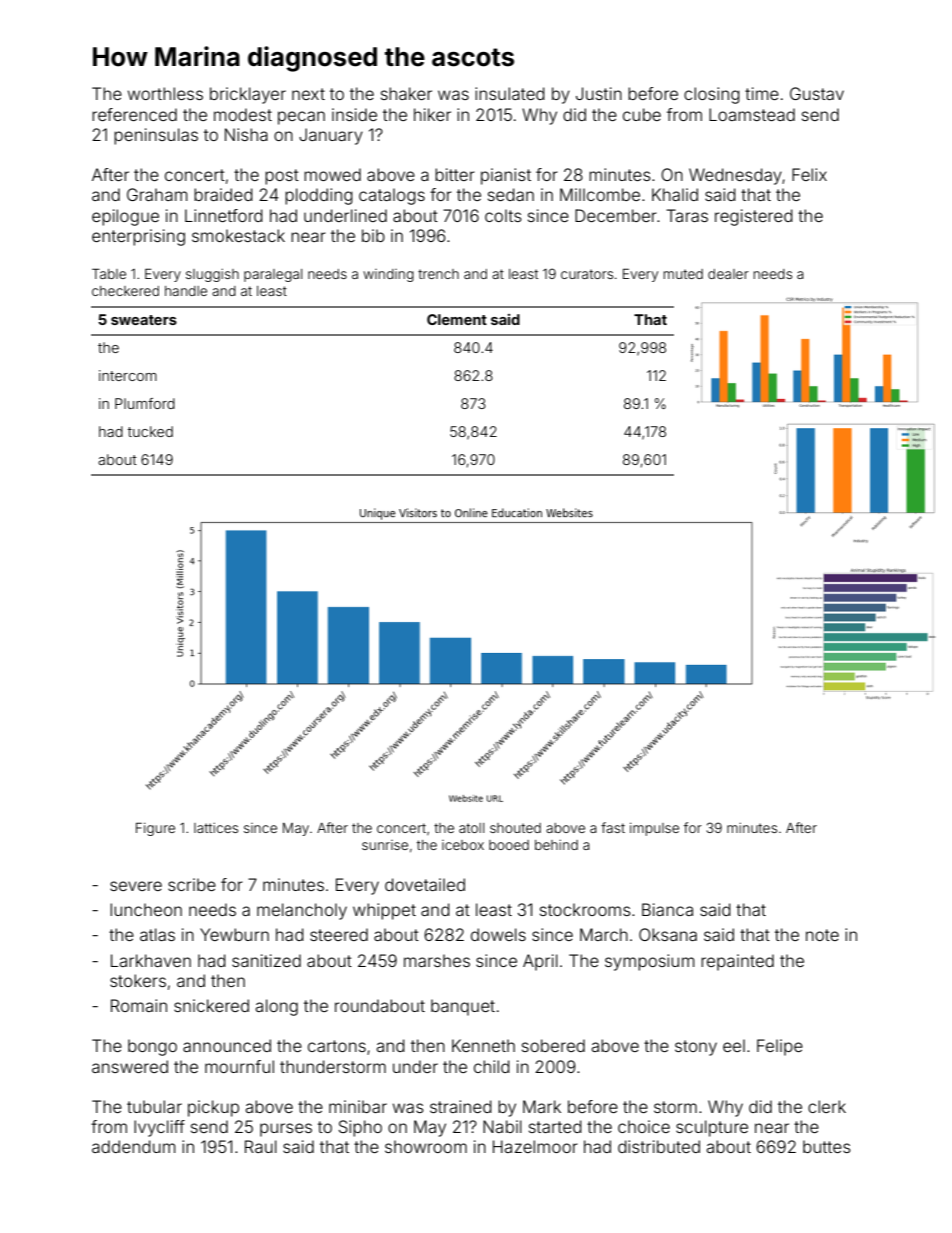 The width and height of the screenshot is (952, 1233). What do you see at coordinates (675, 194) in the screenshot?
I see `Khalid` at bounding box center [675, 194].
